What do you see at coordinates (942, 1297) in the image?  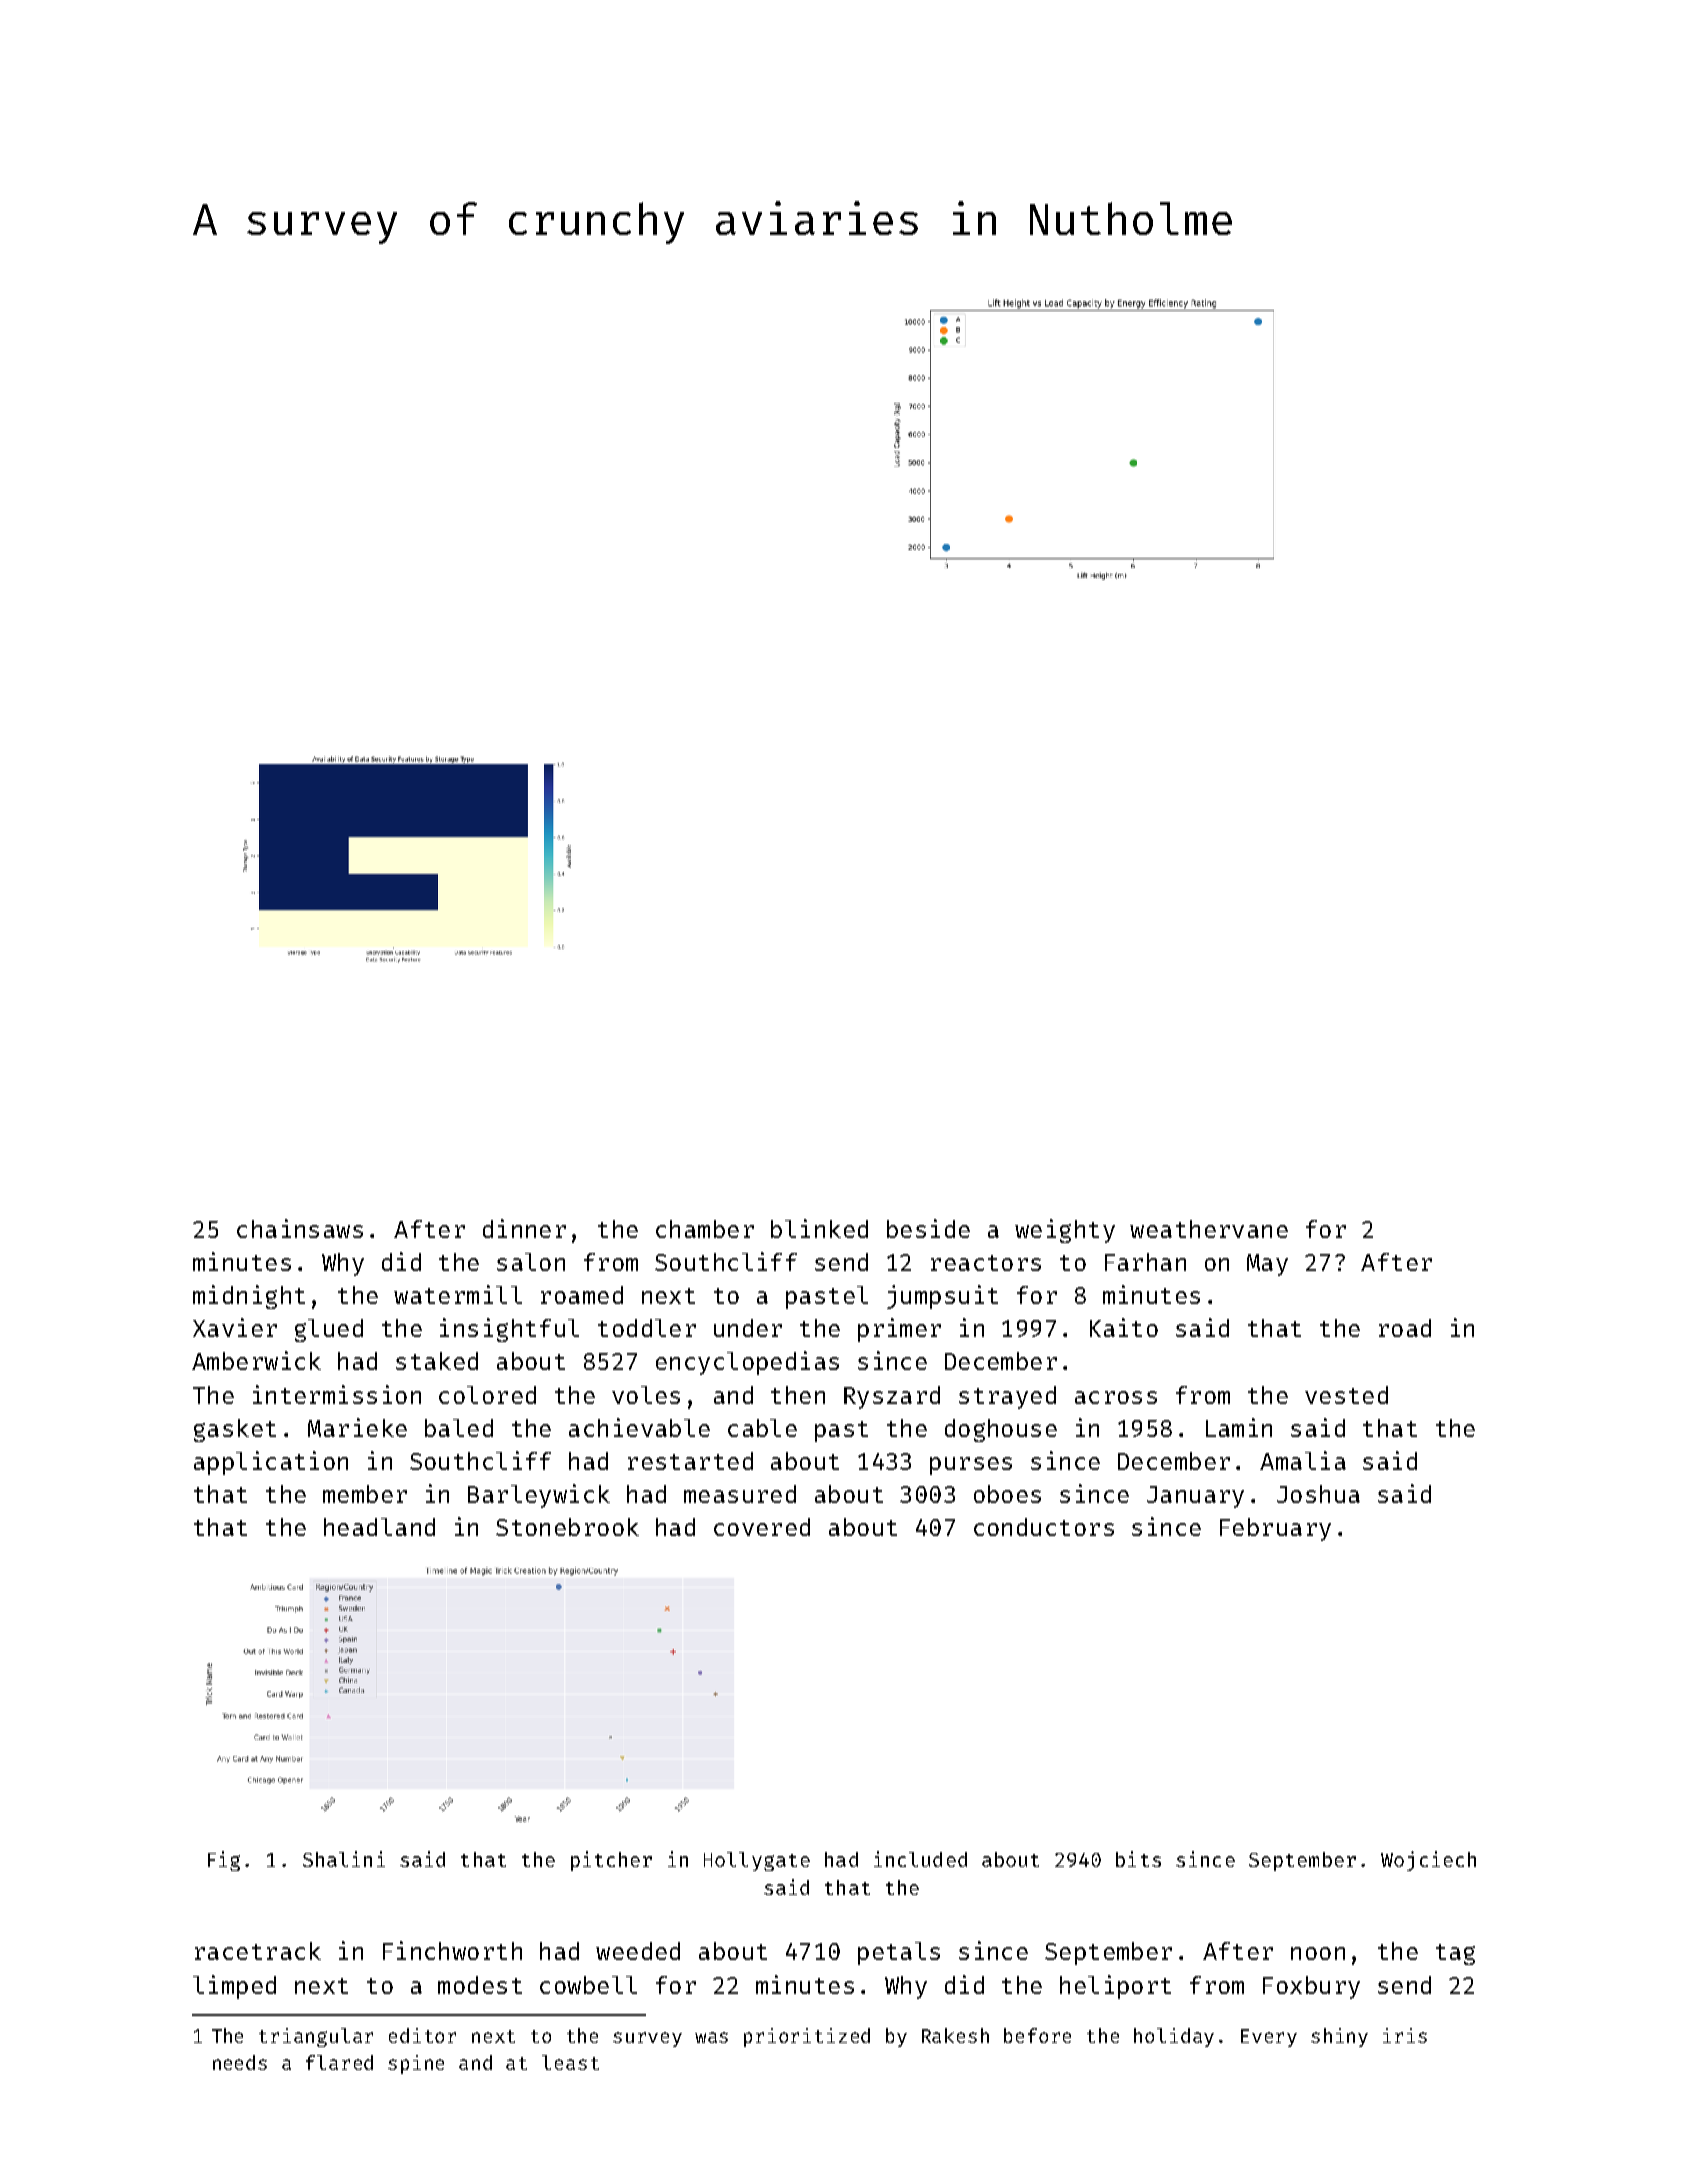 I see `jumpsuit` at bounding box center [942, 1297].
